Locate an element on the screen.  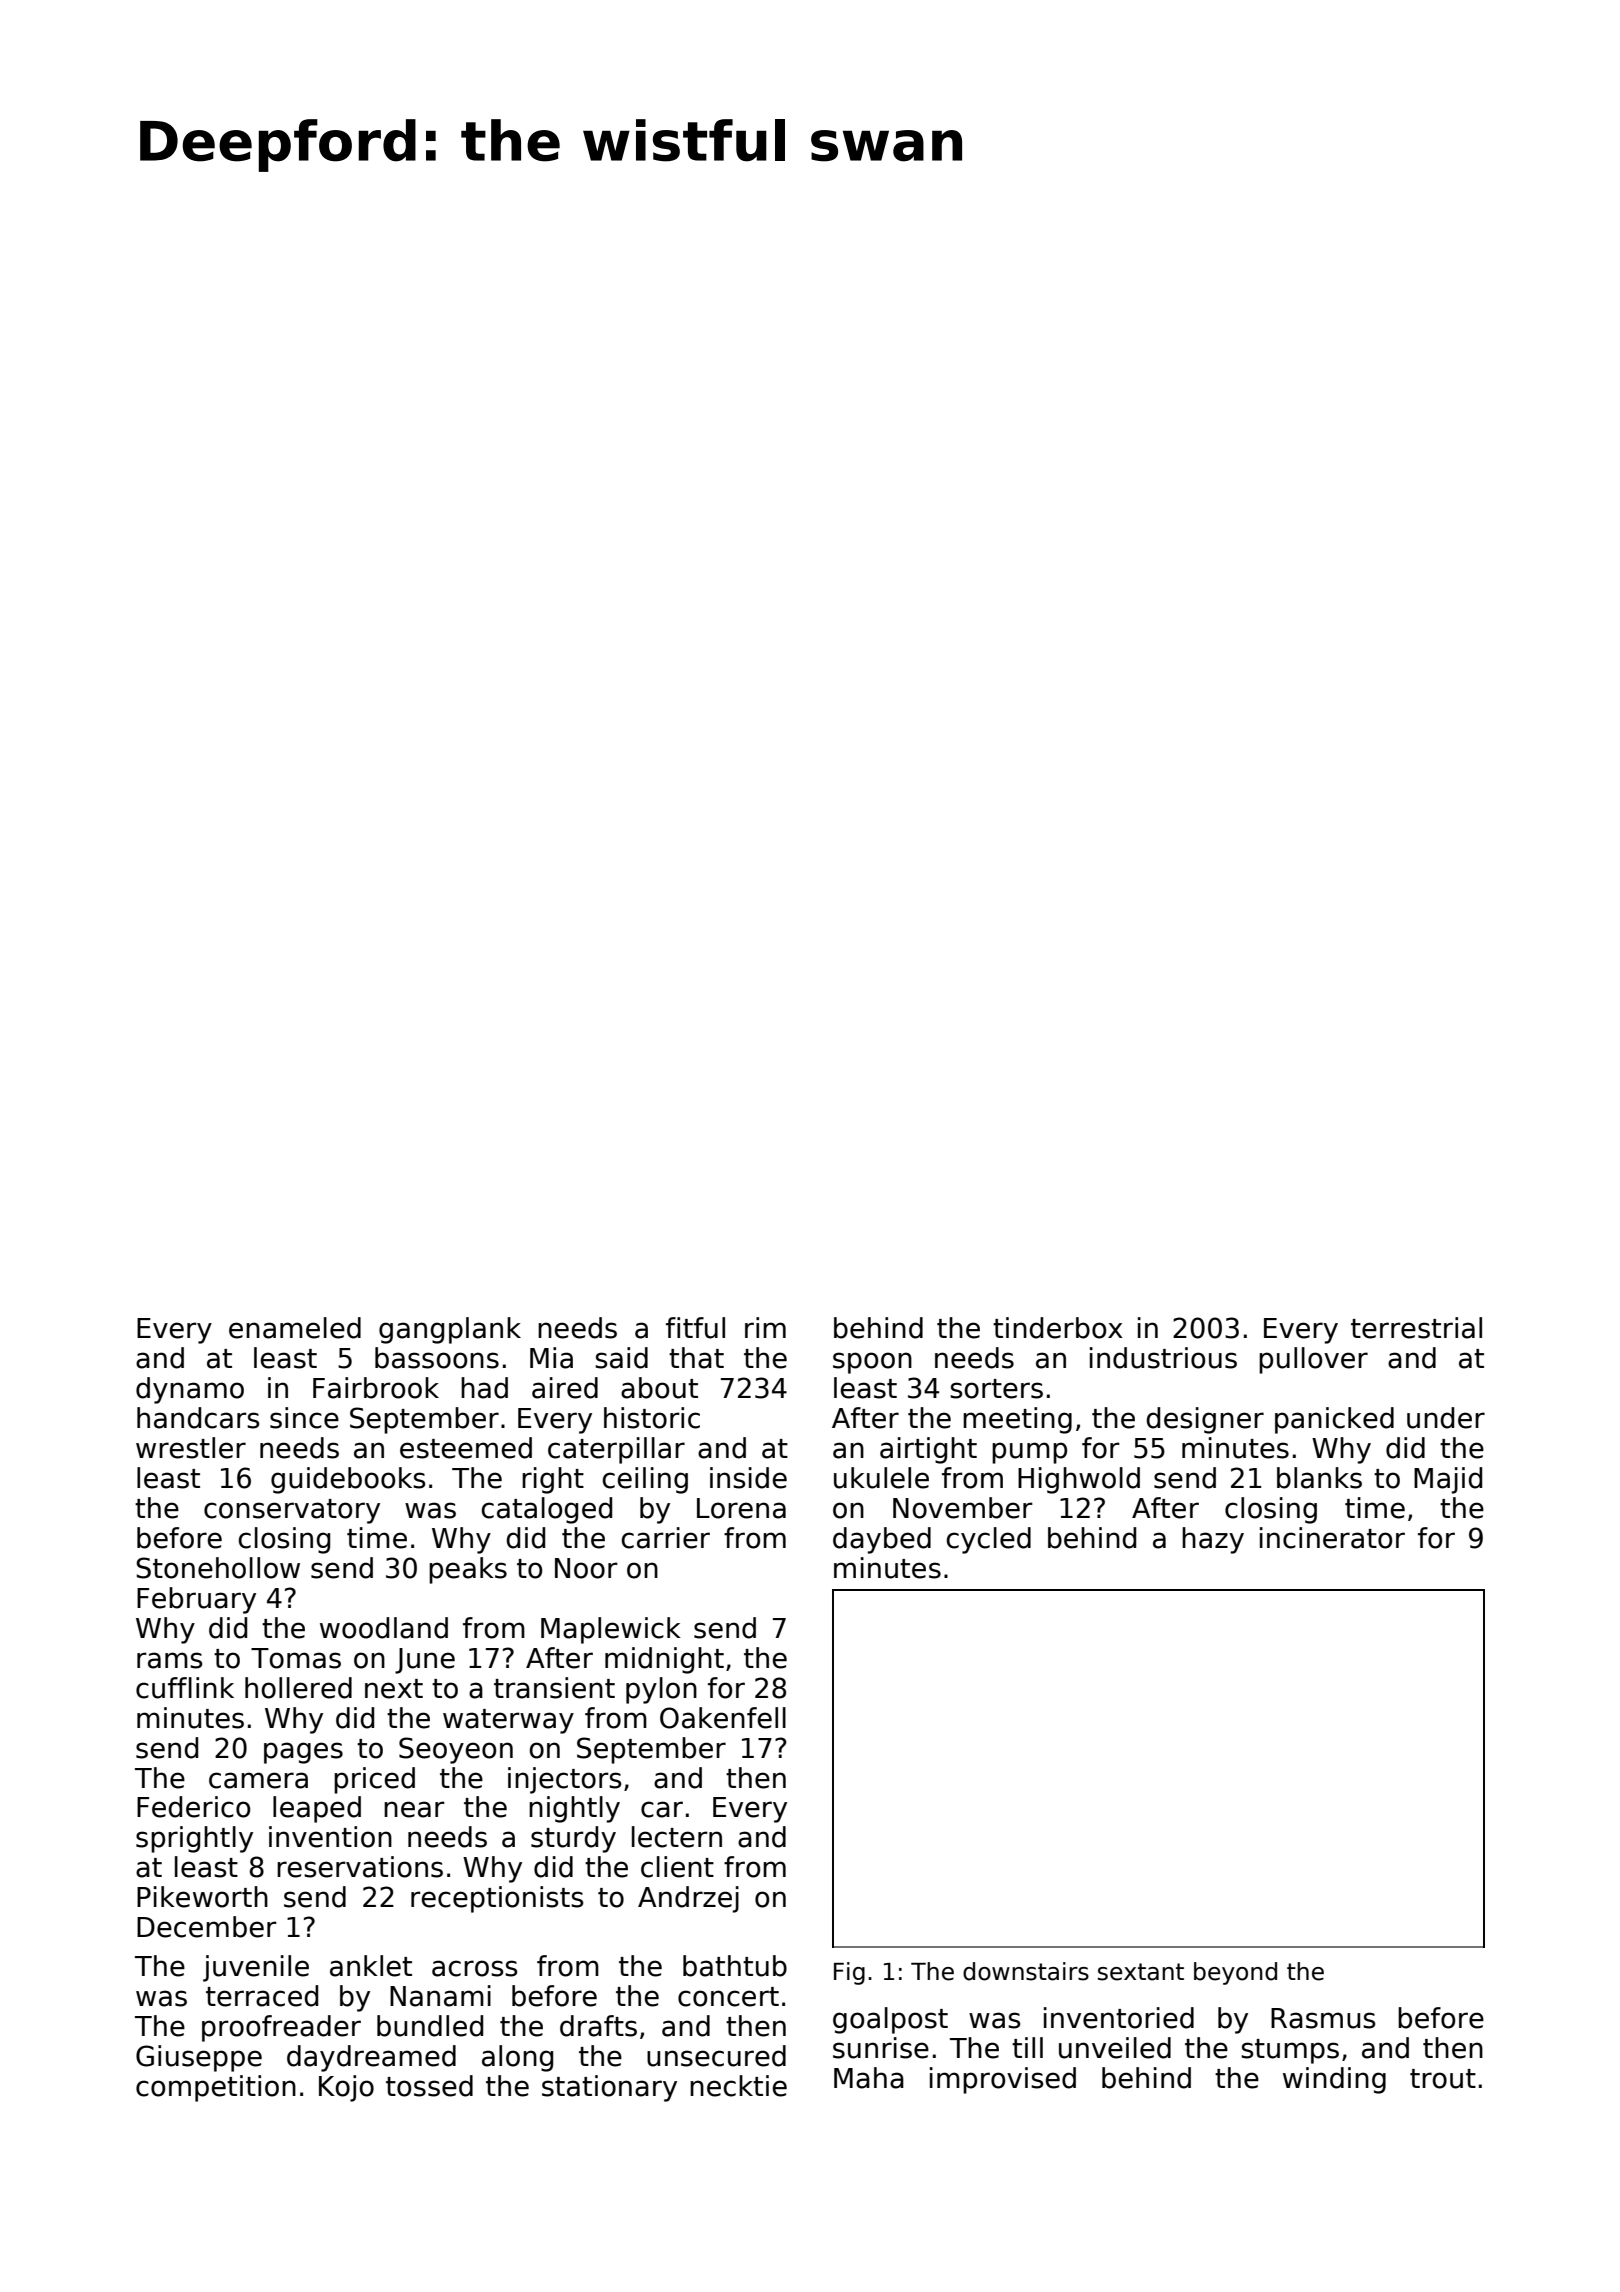
enameled is located at coordinates (295, 1328).
